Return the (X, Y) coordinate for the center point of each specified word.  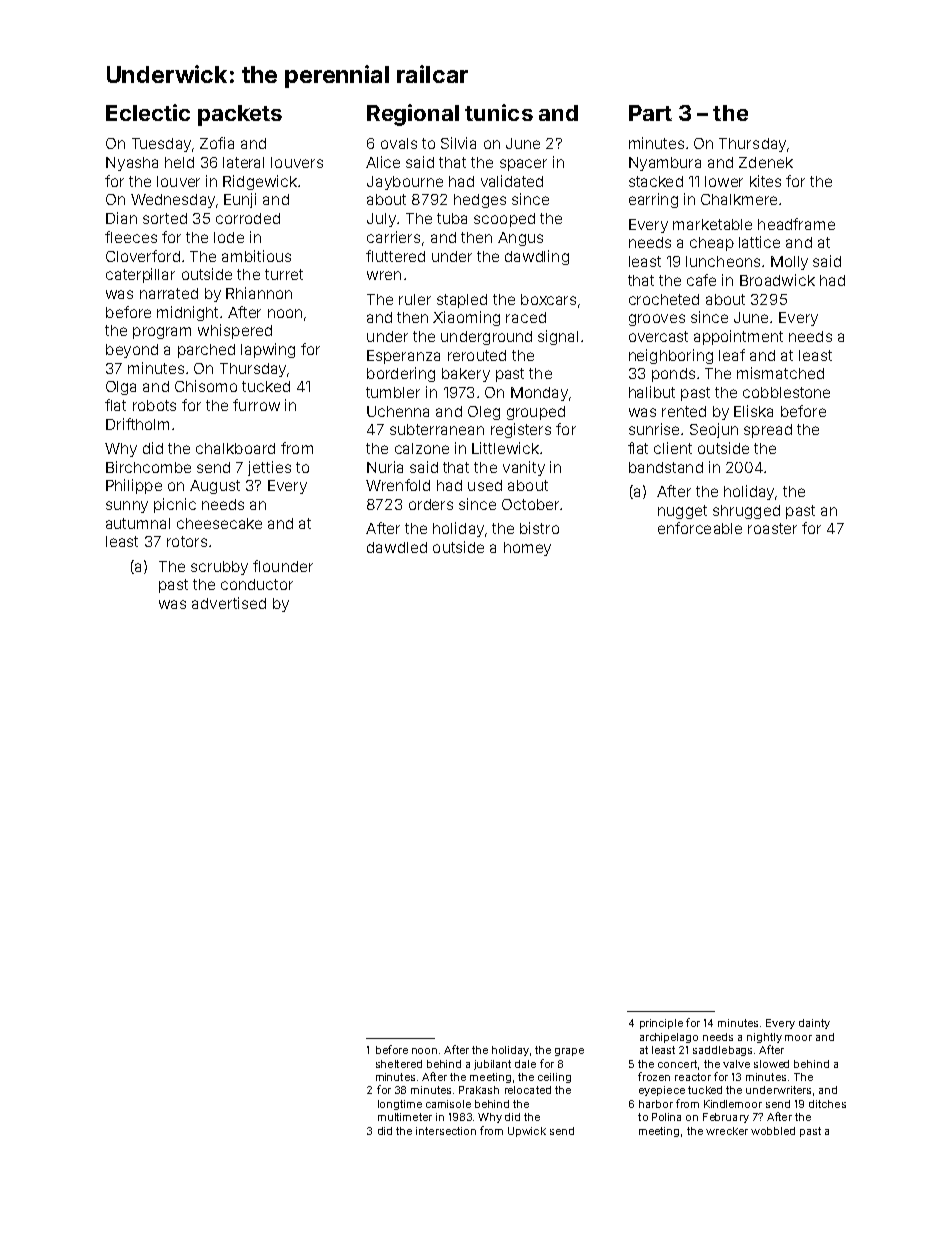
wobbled (773, 1131)
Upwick (527, 1132)
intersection (446, 1131)
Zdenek (766, 162)
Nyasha (132, 164)
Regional (413, 115)
